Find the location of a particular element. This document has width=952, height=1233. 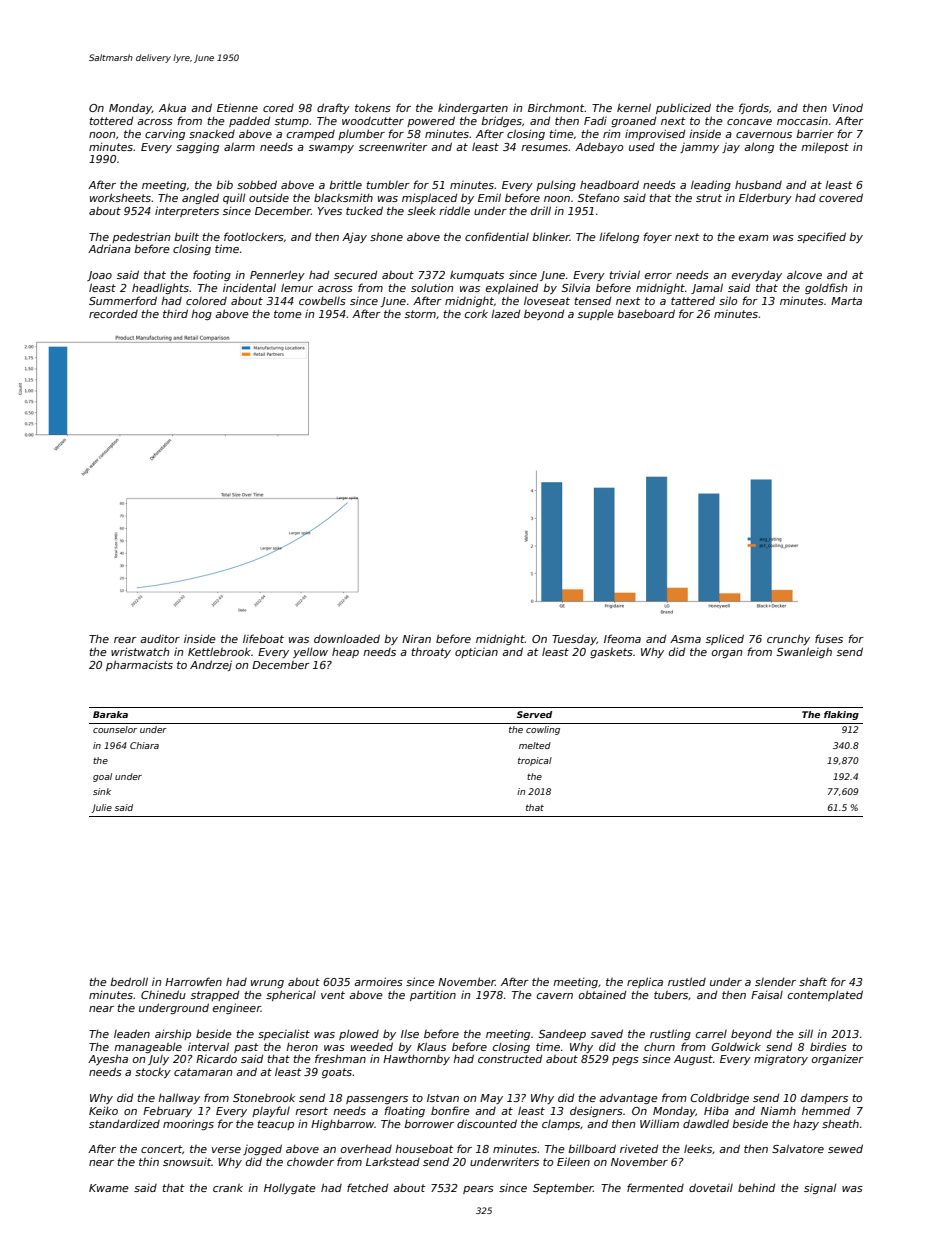

snacked is located at coordinates (212, 134).
